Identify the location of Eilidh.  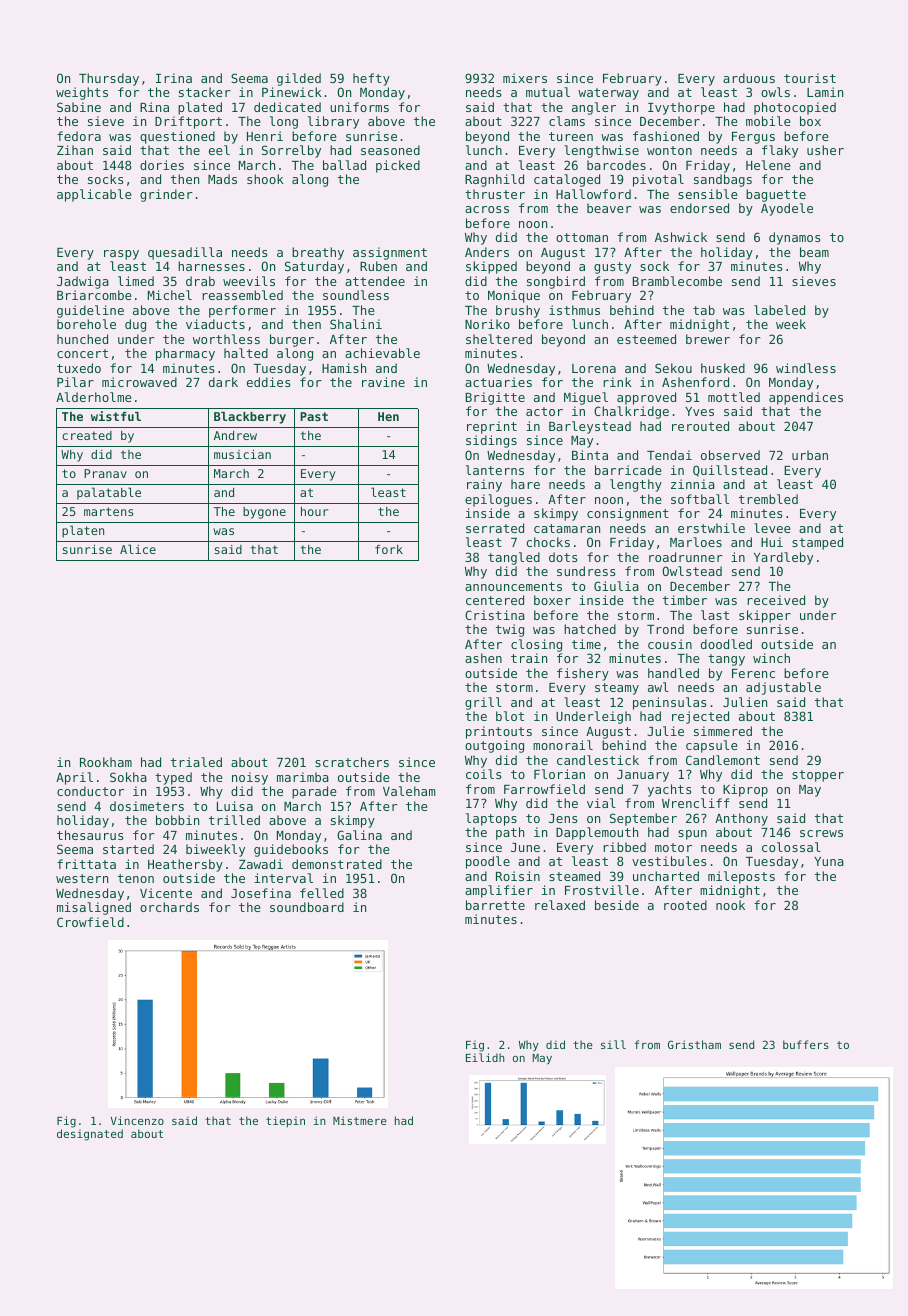
(485, 1057).
